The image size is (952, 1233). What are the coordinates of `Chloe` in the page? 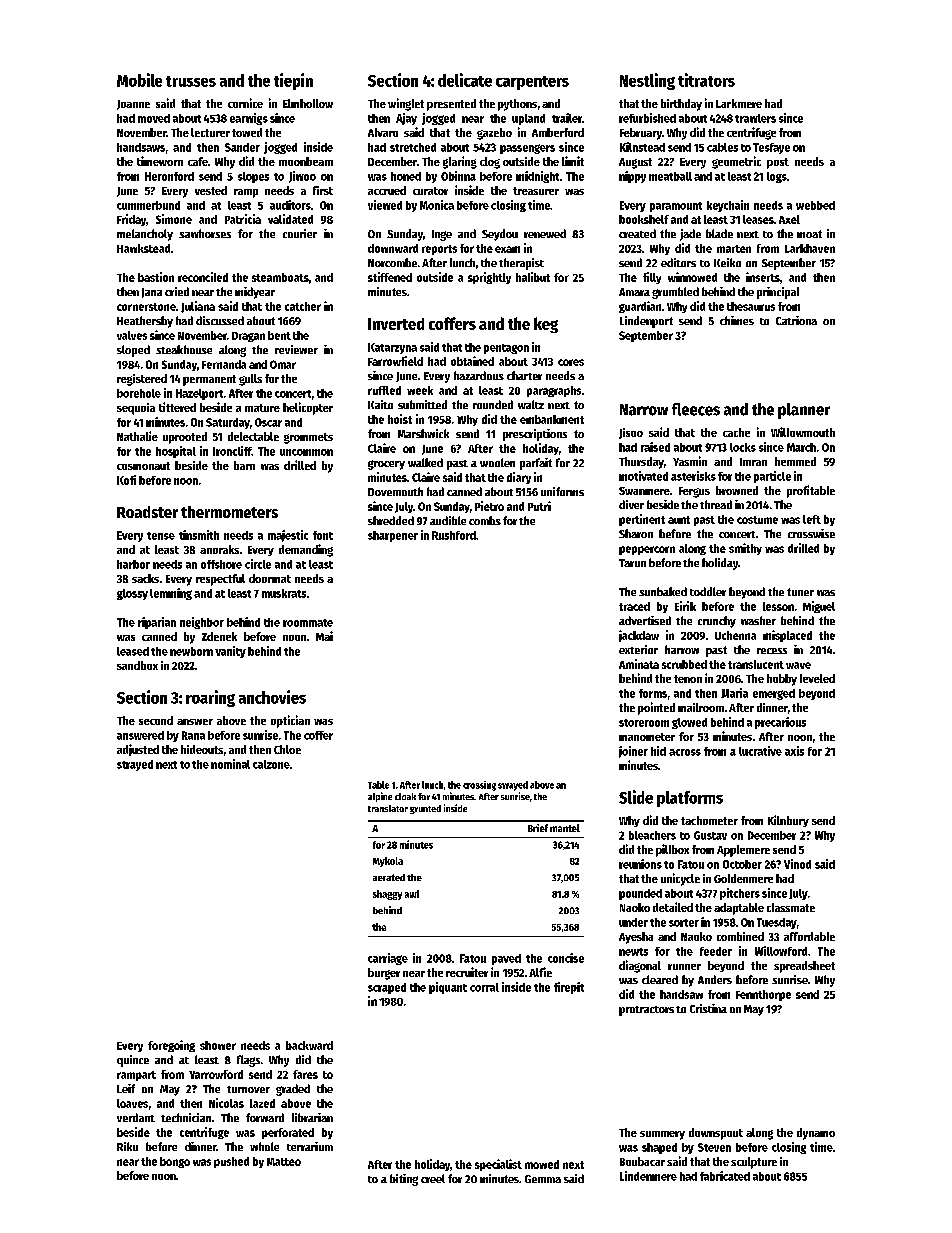 It's located at (287, 749).
